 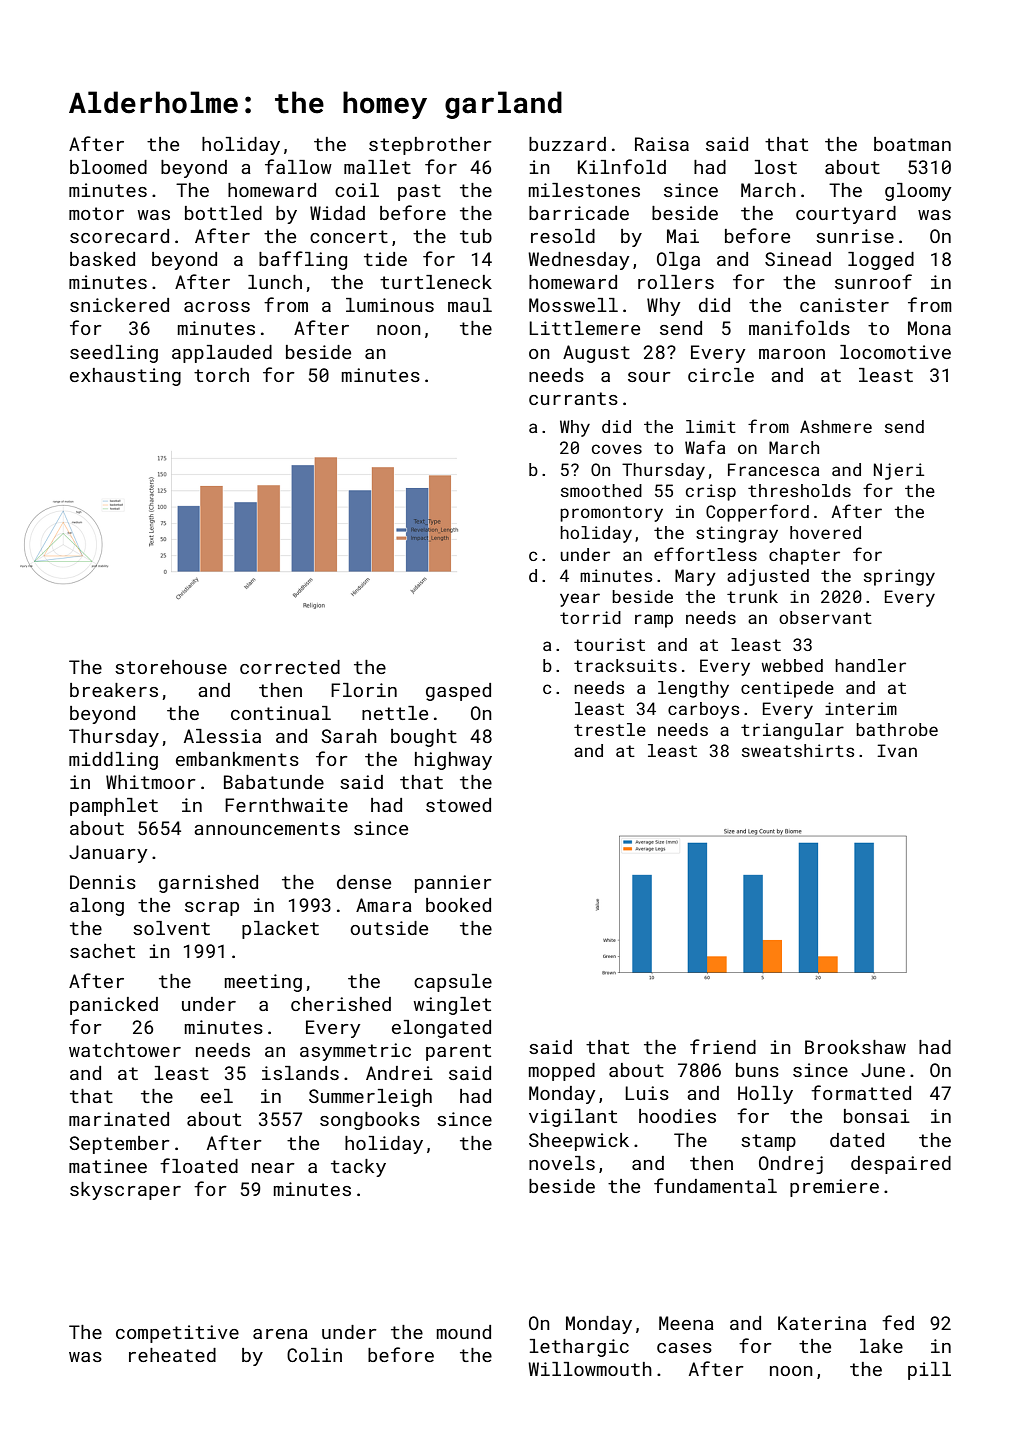 I want to click on luminous, so click(x=390, y=305).
